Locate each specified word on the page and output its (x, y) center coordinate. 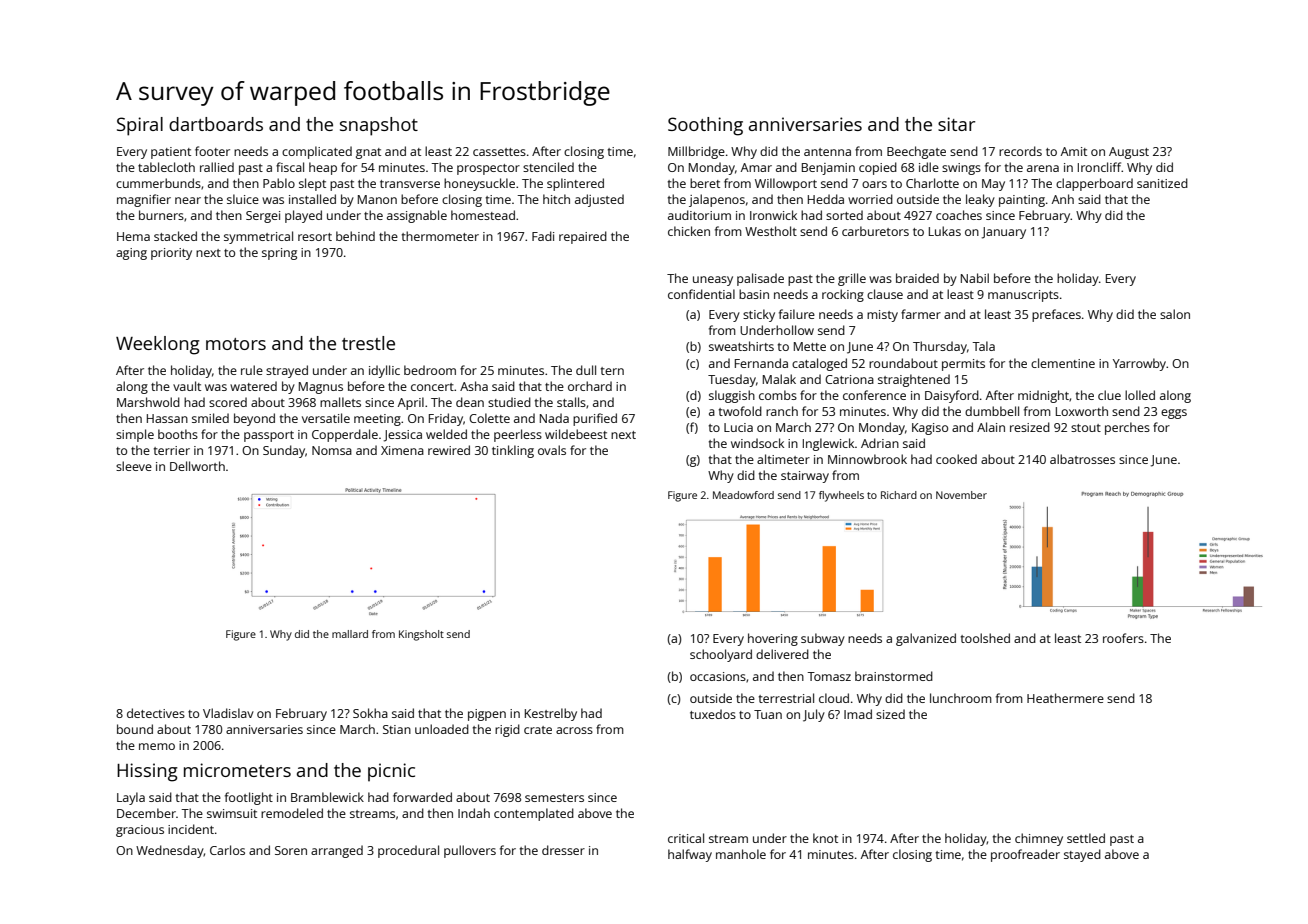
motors (236, 344)
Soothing (705, 126)
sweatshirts (741, 346)
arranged (337, 851)
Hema (133, 236)
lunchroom (961, 698)
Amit (1074, 151)
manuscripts (1023, 296)
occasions (718, 676)
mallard (350, 634)
